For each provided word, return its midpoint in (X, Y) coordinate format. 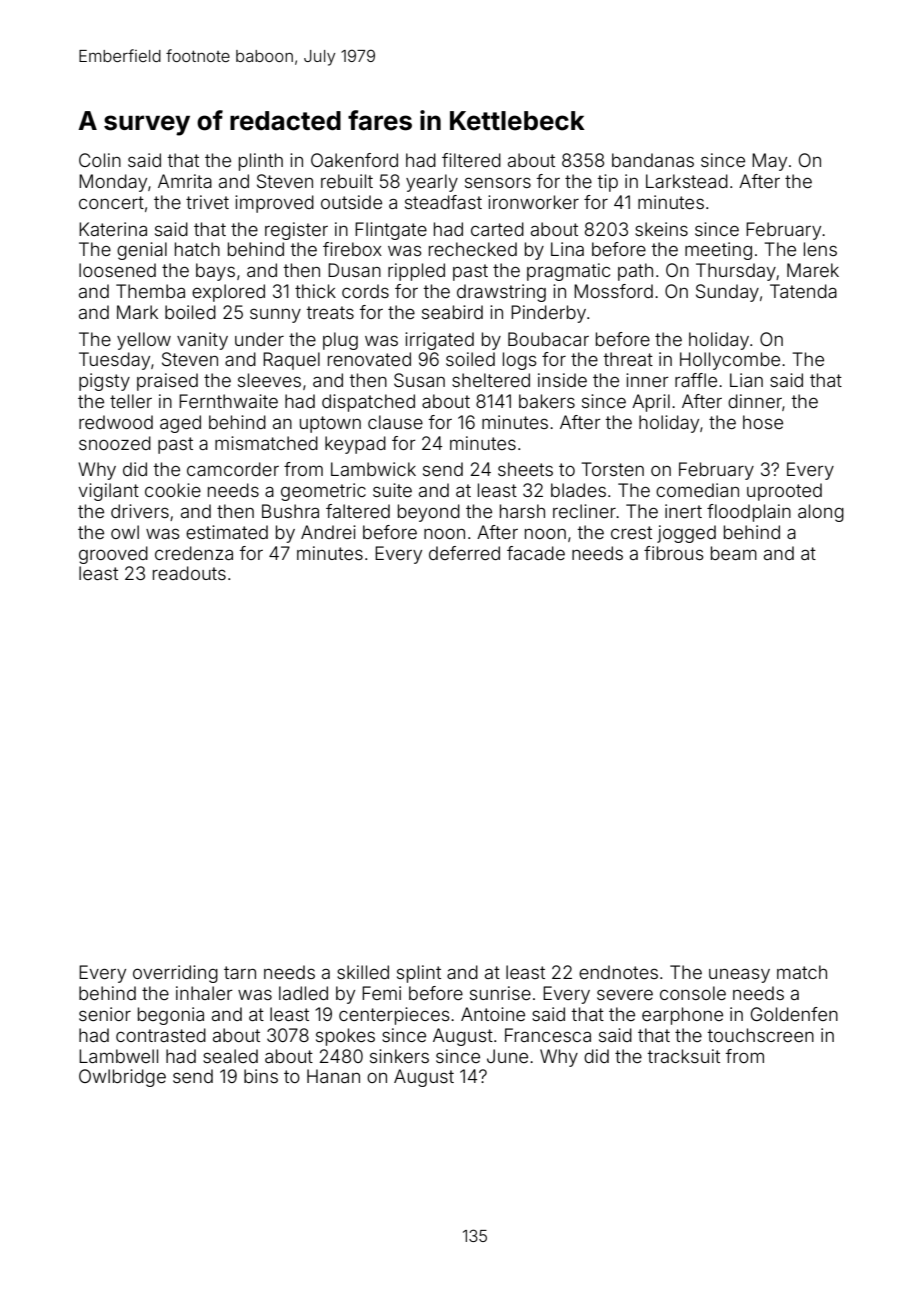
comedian (697, 490)
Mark (137, 312)
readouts (189, 573)
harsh (522, 511)
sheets (525, 469)
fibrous (674, 553)
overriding (175, 974)
